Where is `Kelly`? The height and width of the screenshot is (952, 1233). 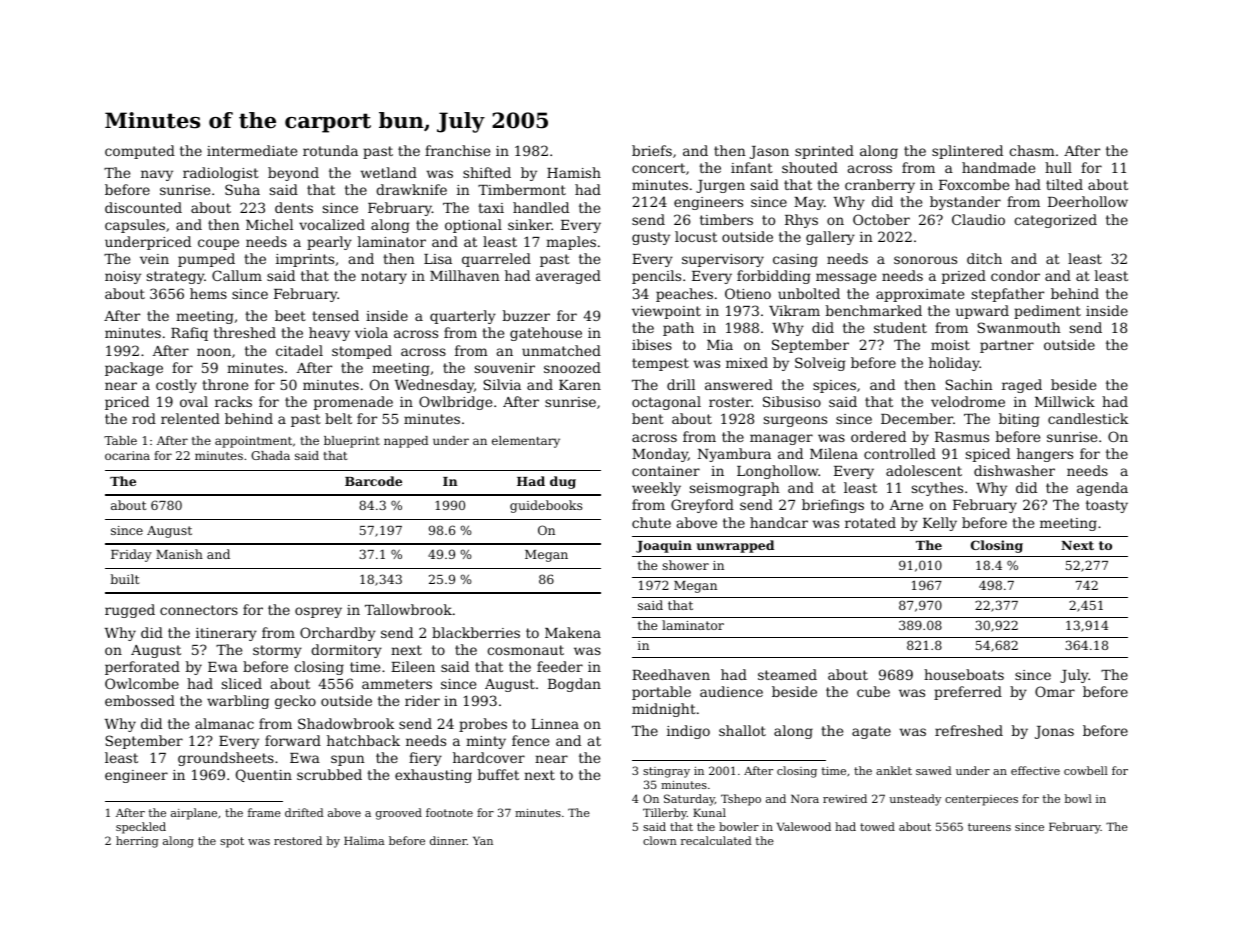 Kelly is located at coordinates (940, 524).
